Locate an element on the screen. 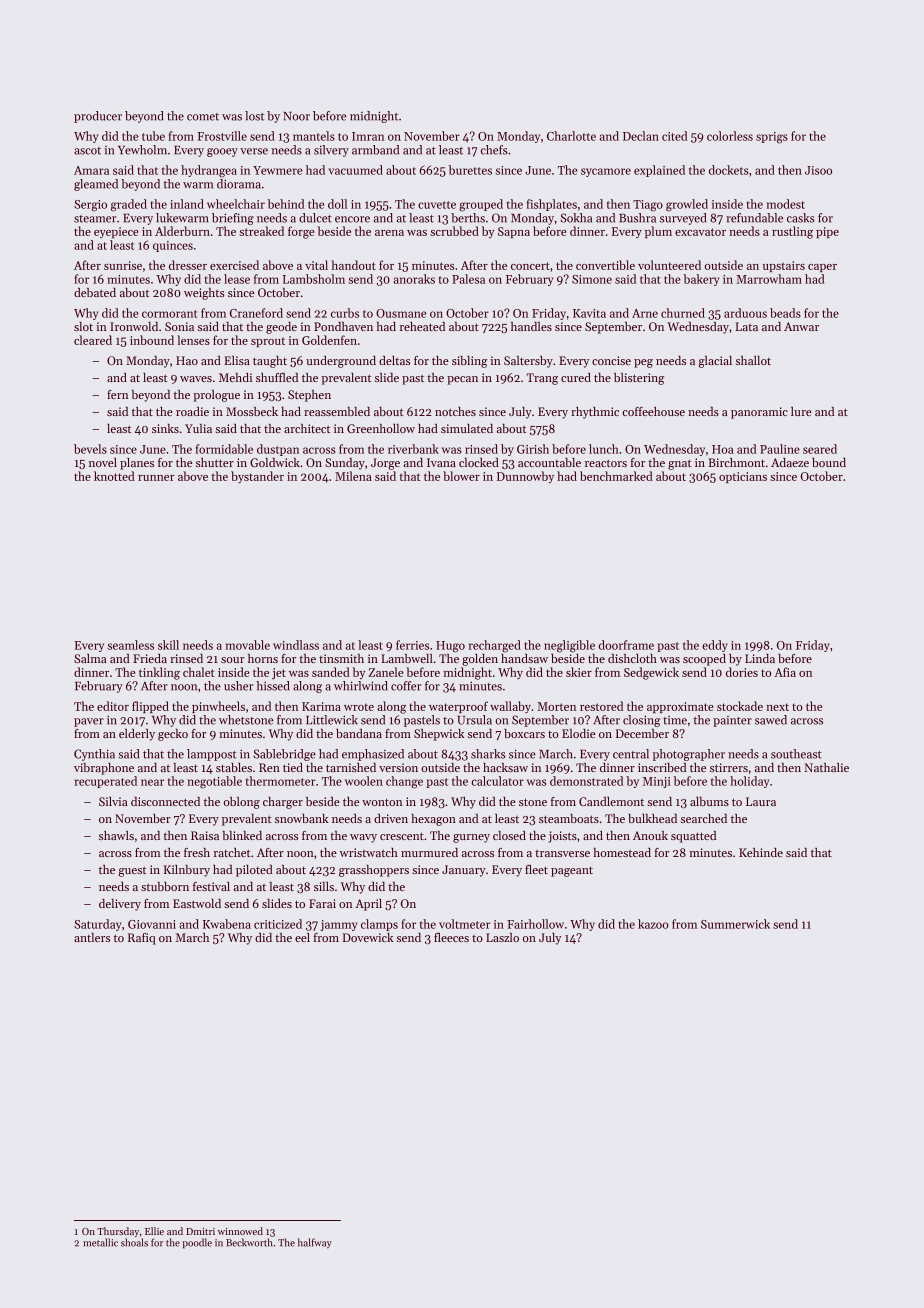 Image resolution: width=924 pixels, height=1308 pixels. halfway is located at coordinates (315, 1243).
